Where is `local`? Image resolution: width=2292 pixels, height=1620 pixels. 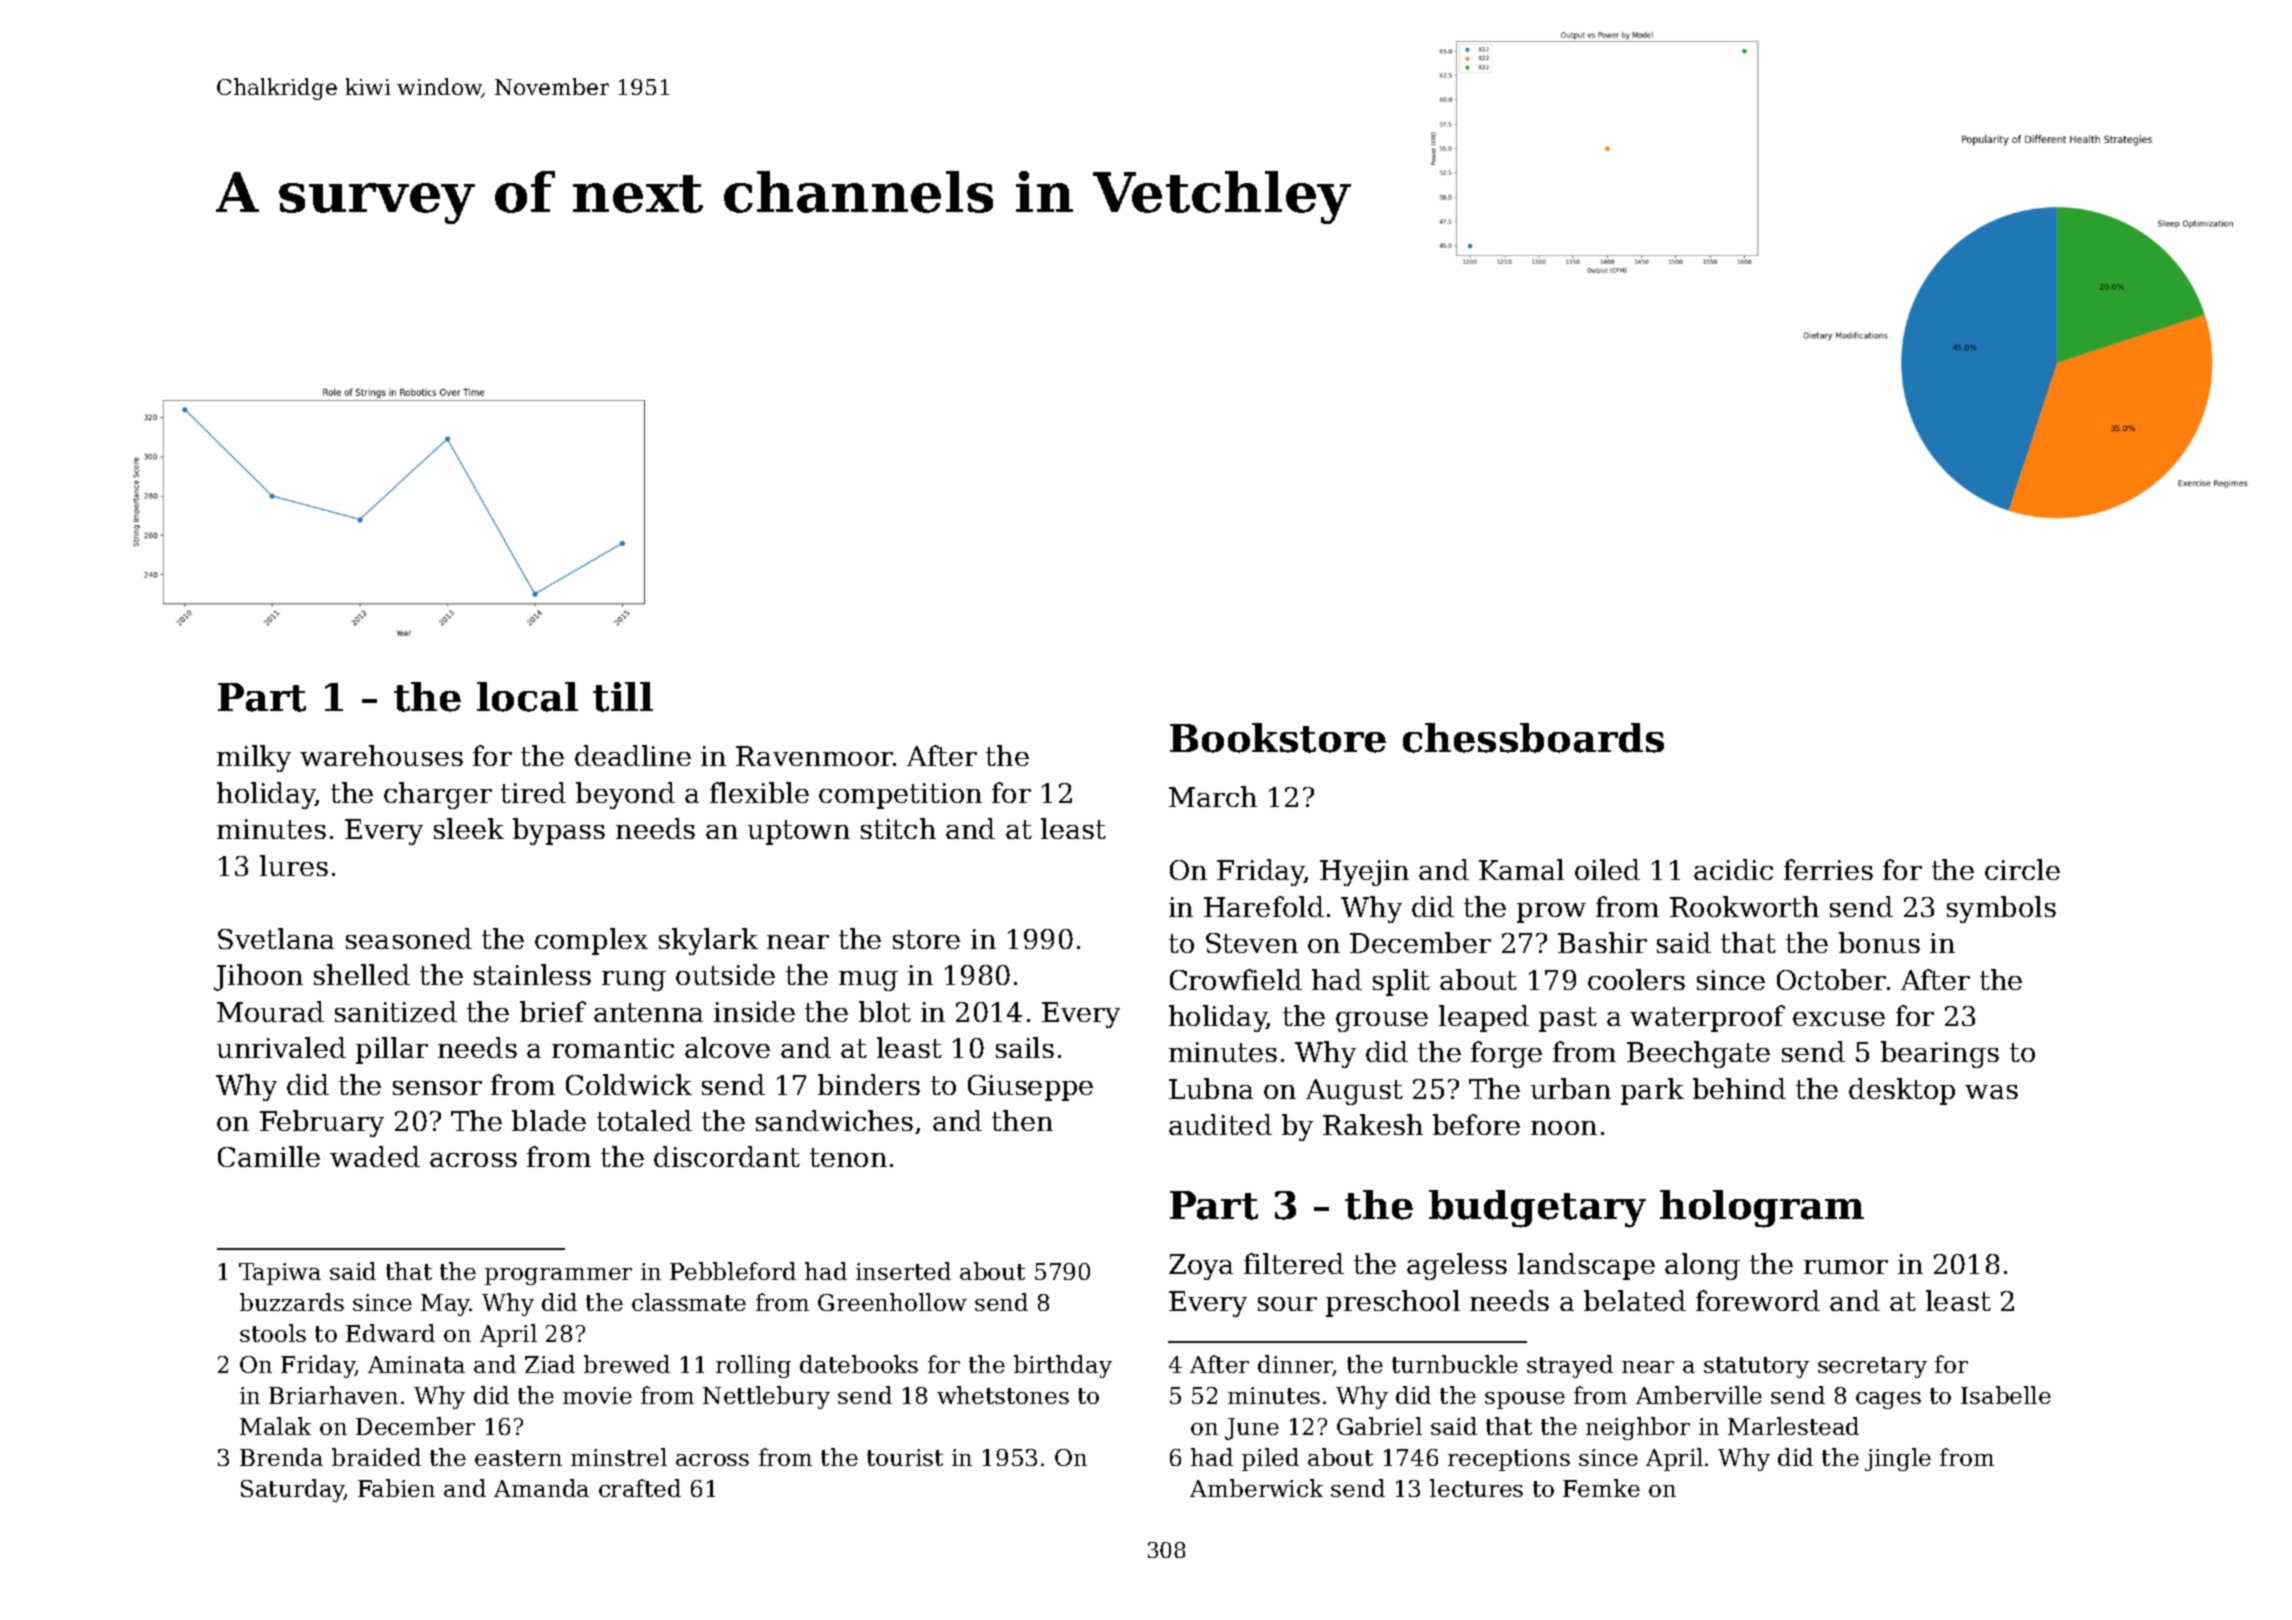 local is located at coordinates (527, 697).
